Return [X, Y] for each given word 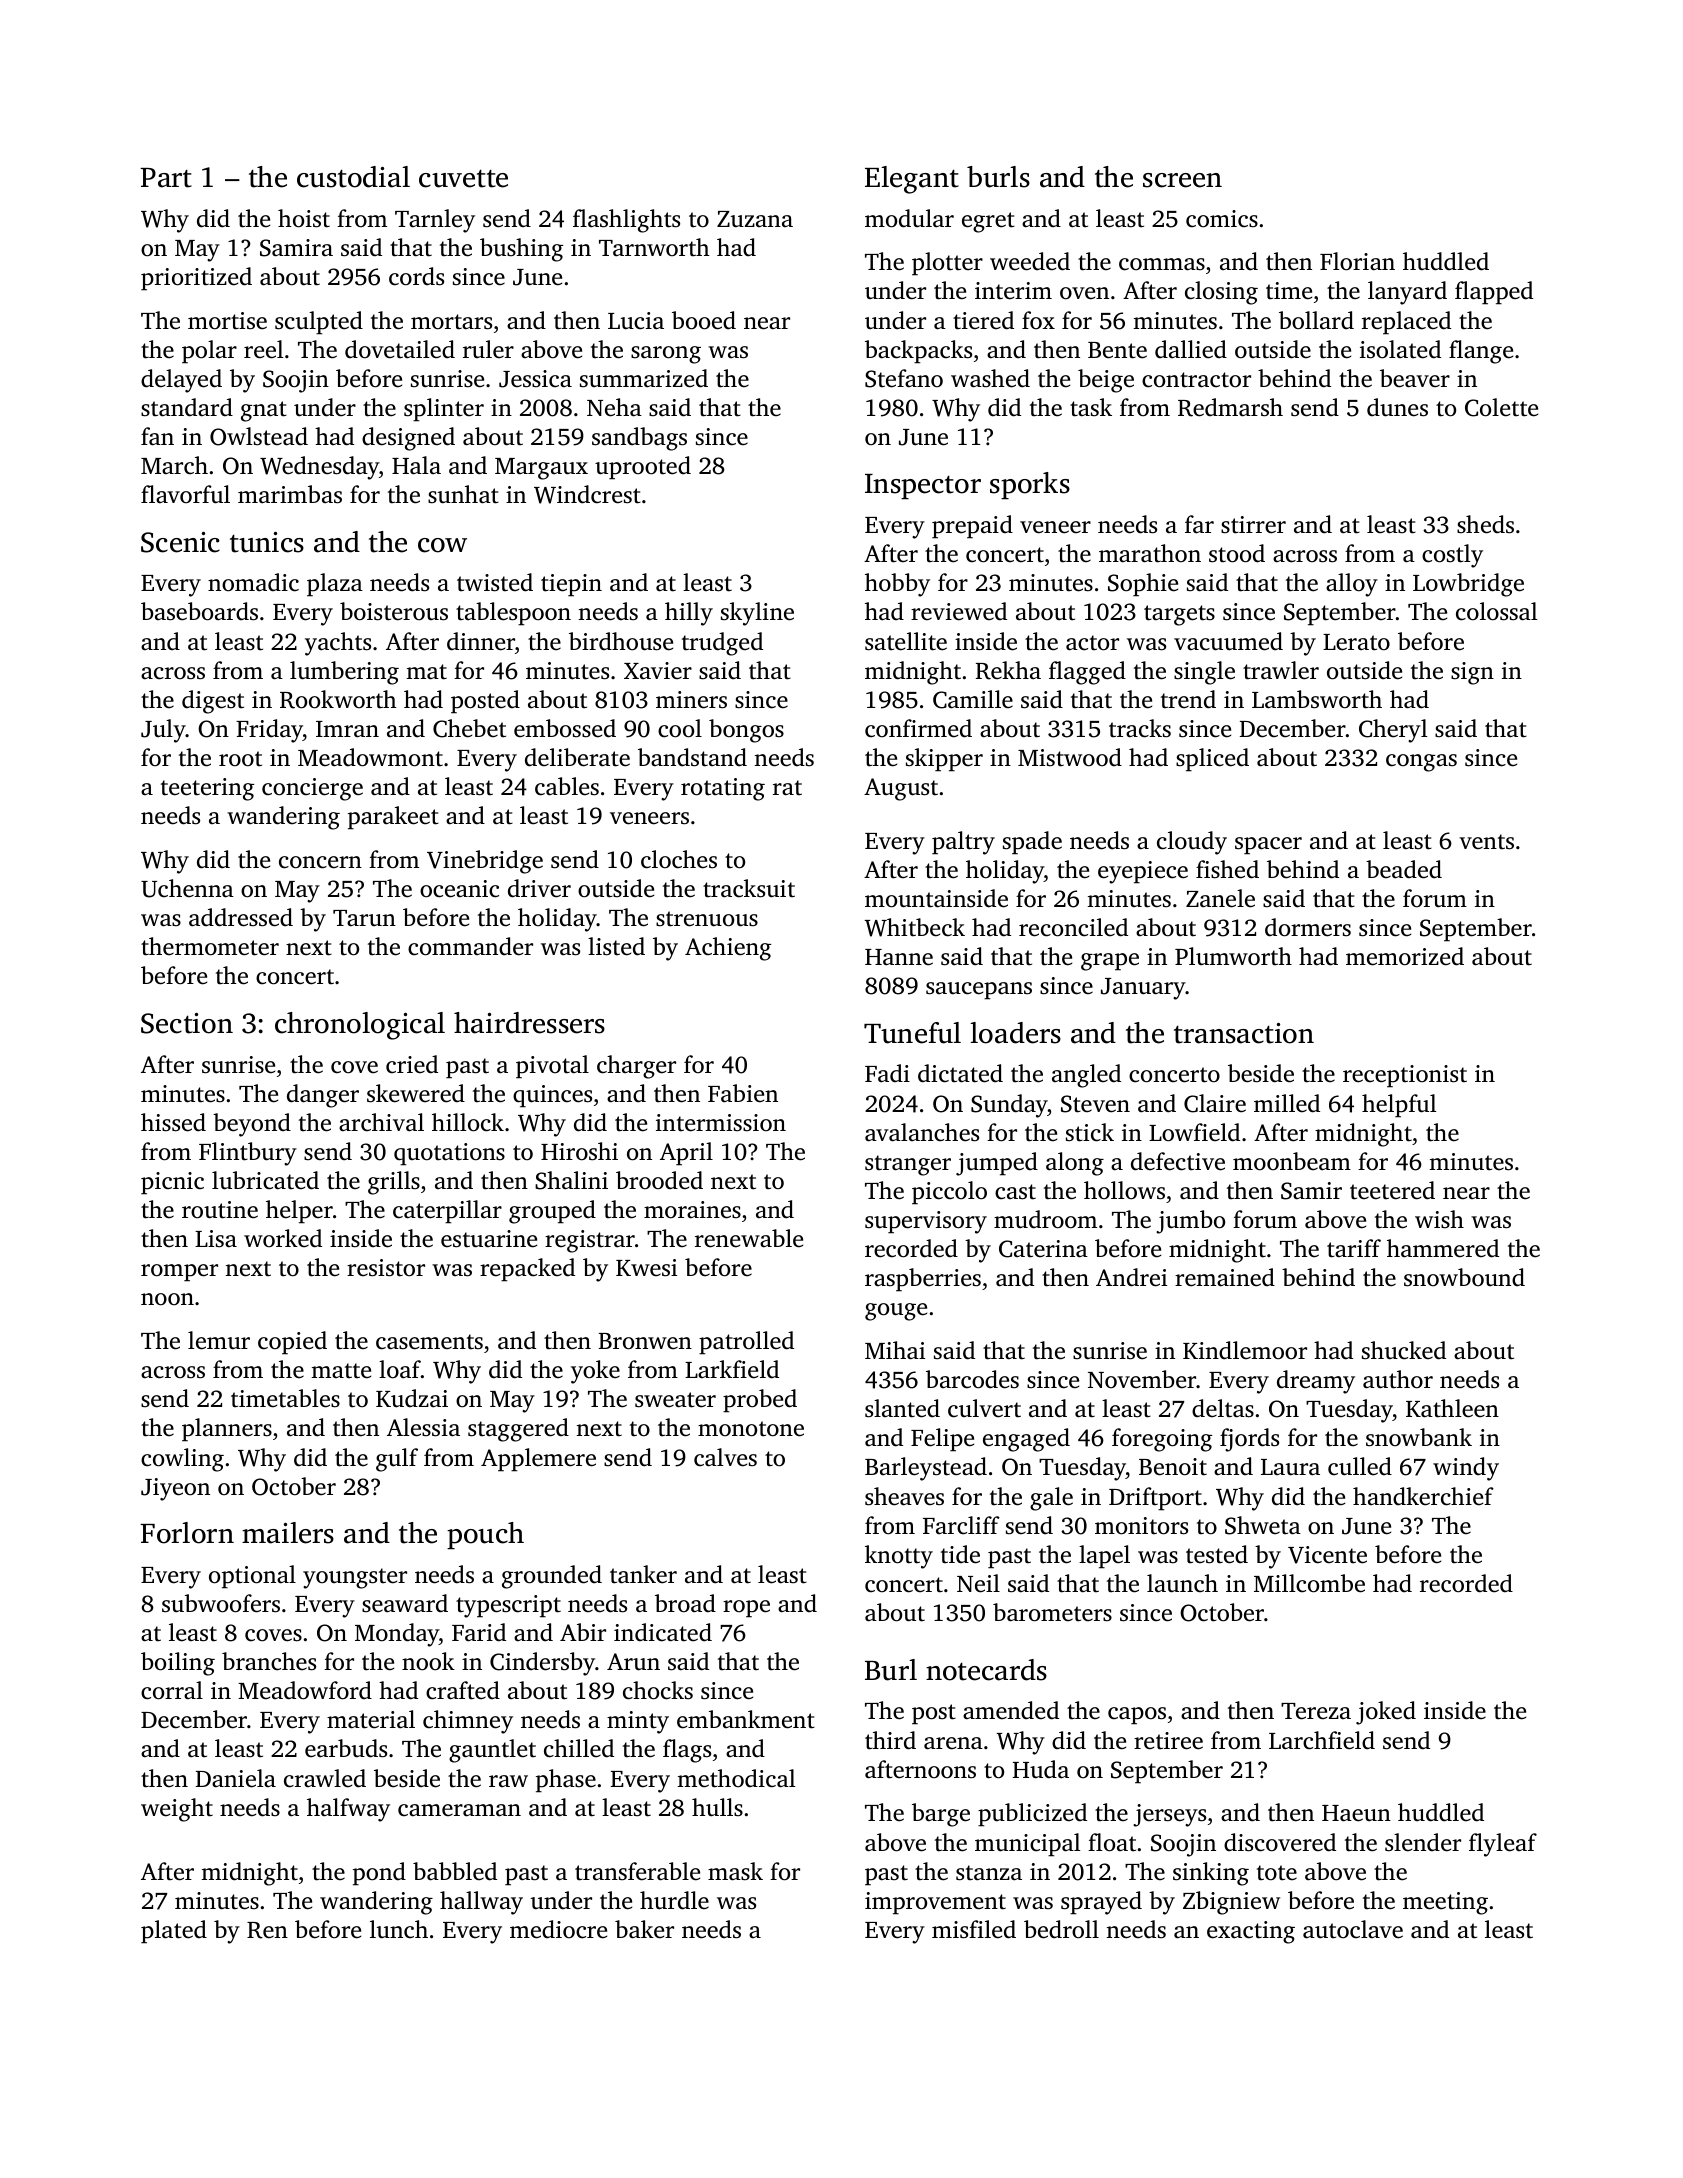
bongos [746, 731]
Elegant [912, 180]
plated [174, 1932]
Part [166, 178]
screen [1182, 180]
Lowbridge [1468, 585]
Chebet [469, 728]
